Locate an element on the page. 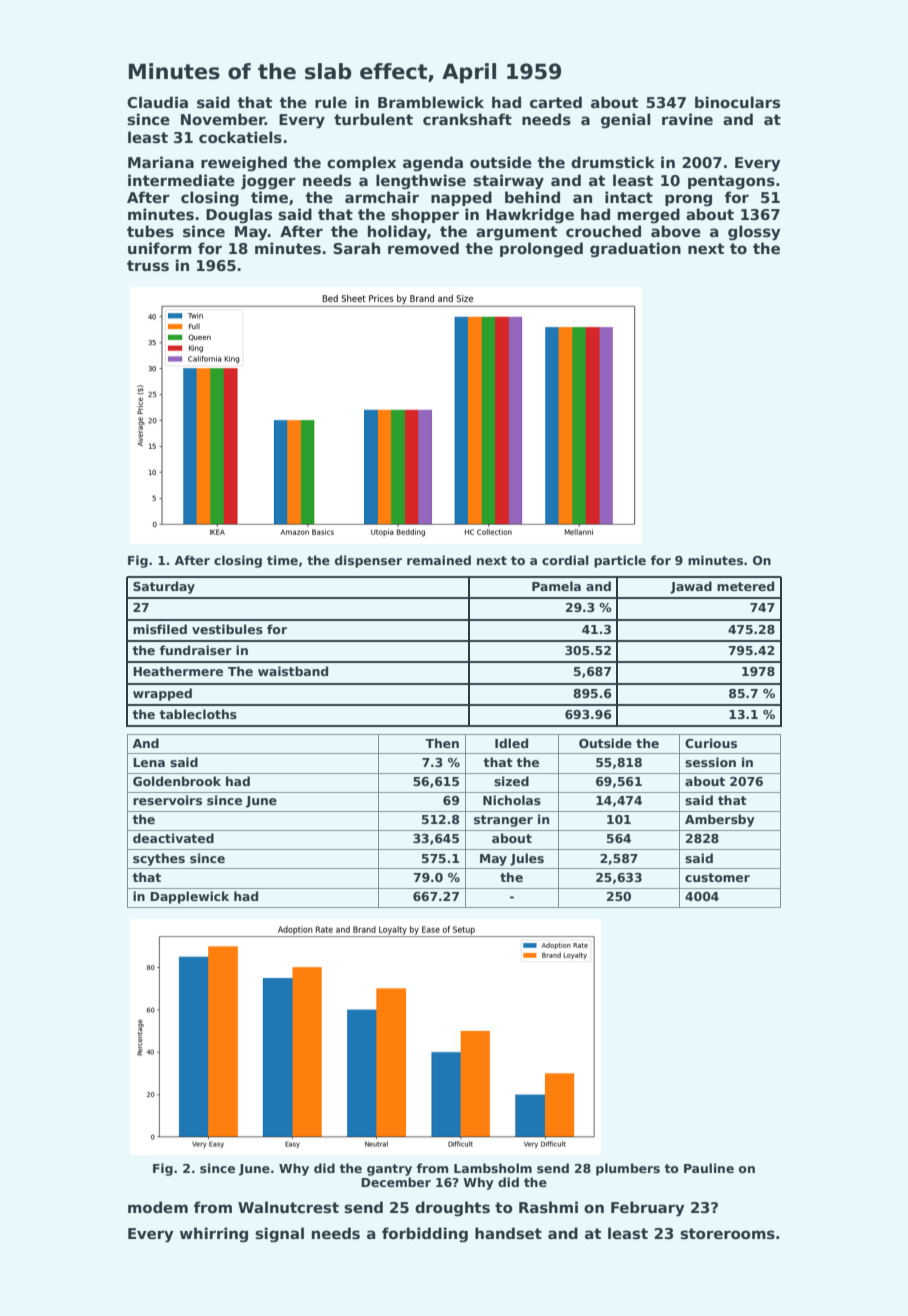  forbidding is located at coordinates (425, 1235).
